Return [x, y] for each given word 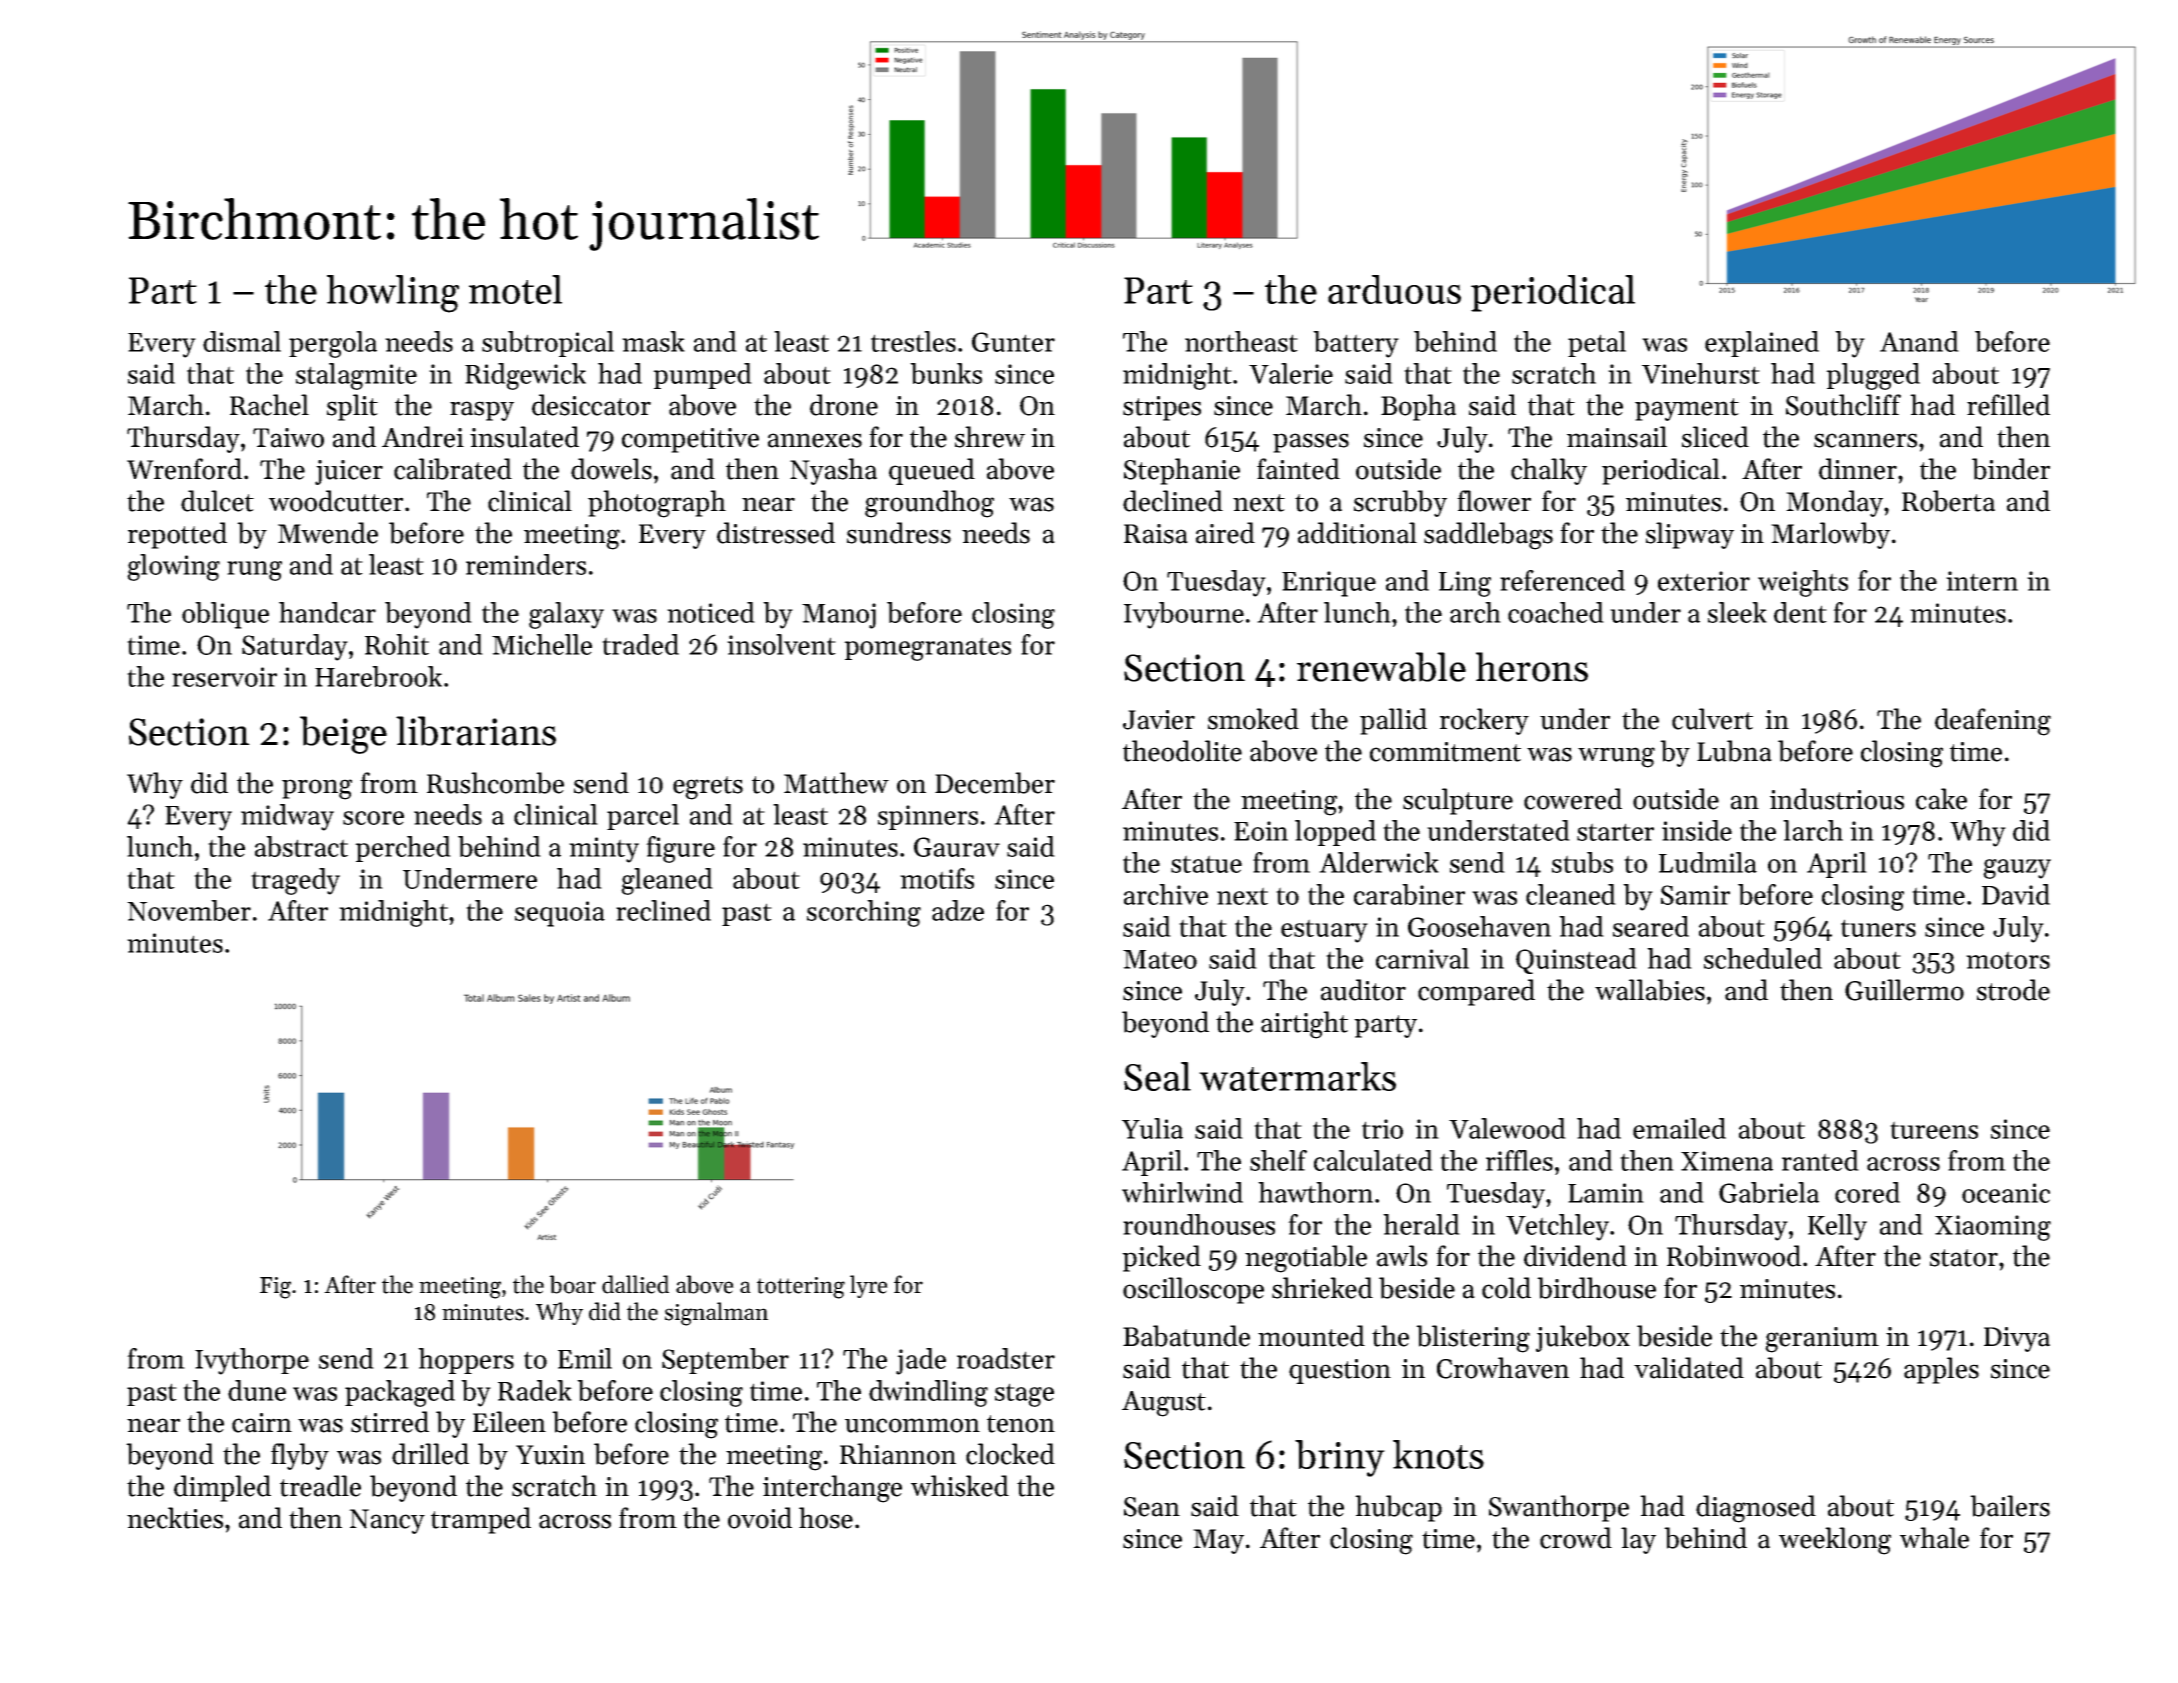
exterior [1704, 581]
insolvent [781, 644]
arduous [1394, 289]
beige [343, 735]
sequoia [560, 914]
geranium [1822, 1340]
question [1340, 1371]
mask [653, 341]
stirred [390, 1422]
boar [572, 1284]
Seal [1157, 1076]
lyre [869, 1286]
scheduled [1763, 958]
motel [515, 289]
